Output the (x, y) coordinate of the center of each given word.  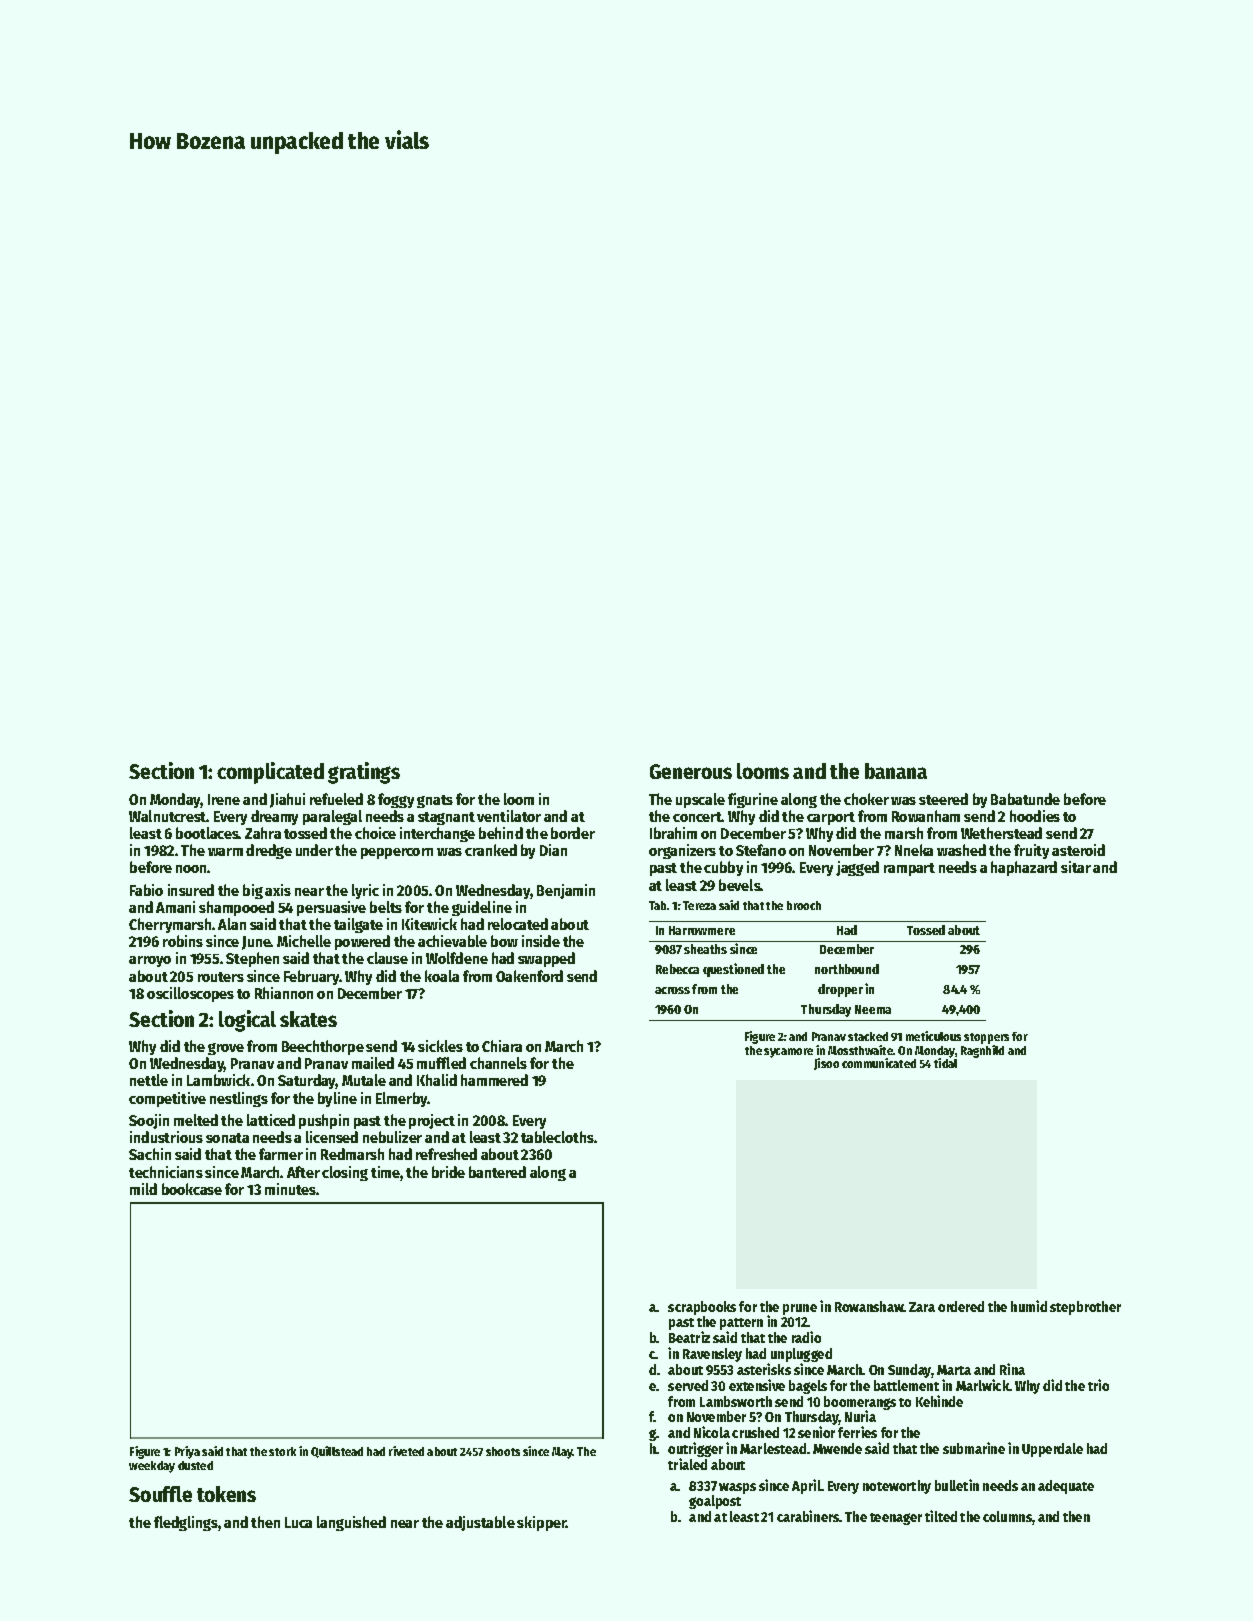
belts (386, 907)
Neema (873, 1009)
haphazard (1024, 868)
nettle (149, 1080)
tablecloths (557, 1137)
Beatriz (689, 1337)
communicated (879, 1063)
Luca (298, 1522)
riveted (406, 1451)
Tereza (699, 905)
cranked (491, 850)
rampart (909, 869)
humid (1029, 1306)
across (672, 990)
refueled (336, 799)
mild (143, 1189)
